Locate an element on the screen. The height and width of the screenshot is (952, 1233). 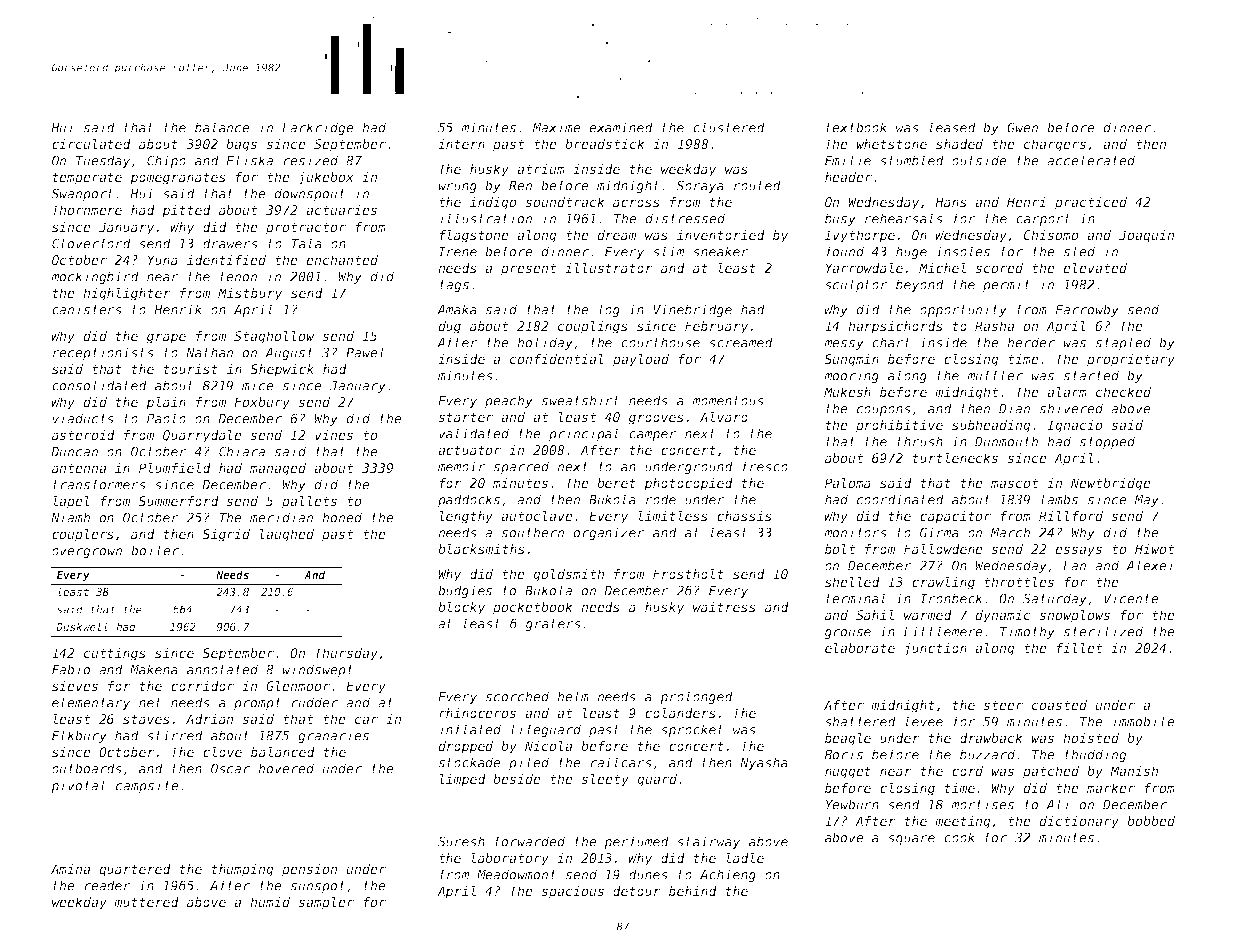
leased is located at coordinates (952, 127).
